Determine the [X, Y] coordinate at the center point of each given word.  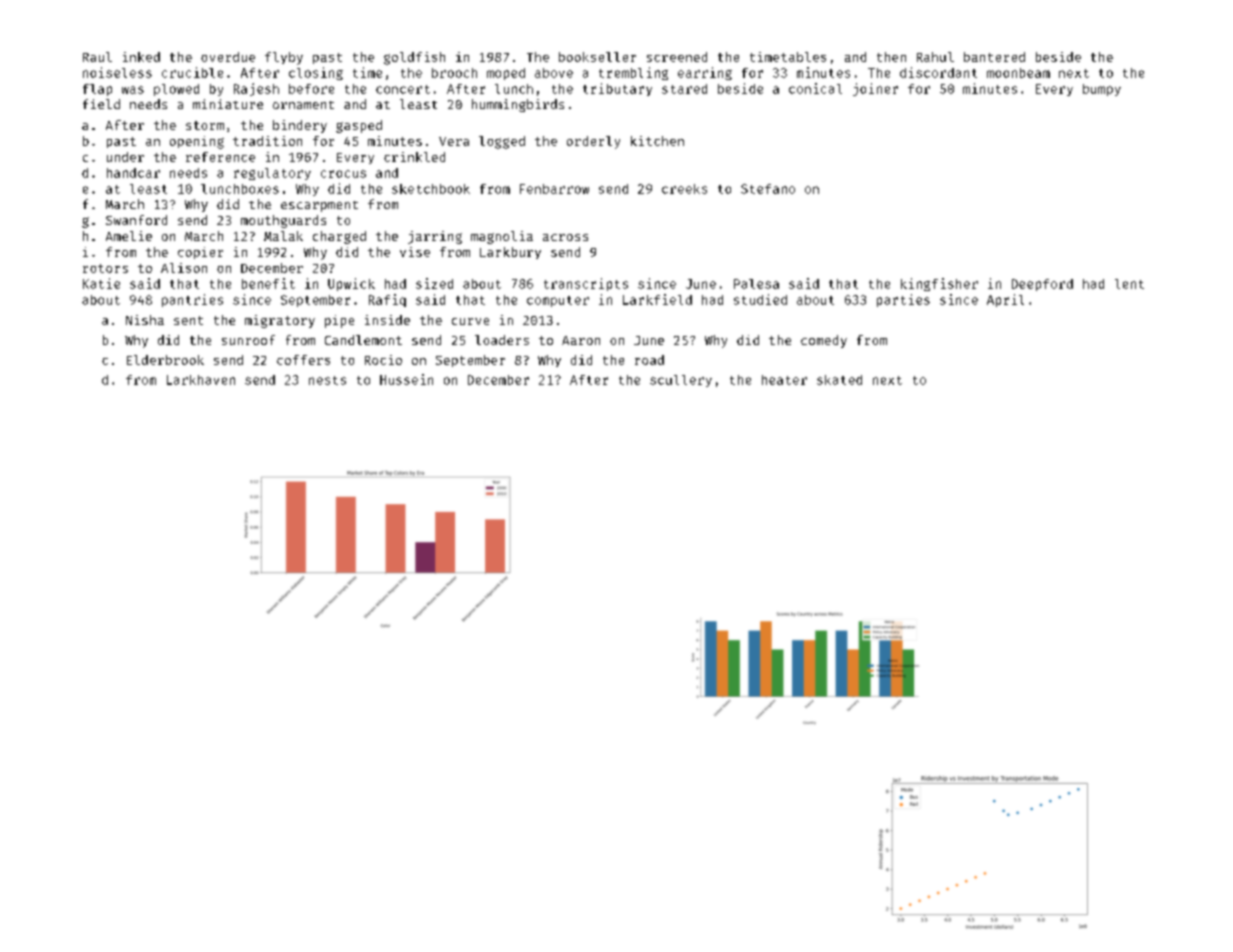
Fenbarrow [554, 189]
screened [677, 57]
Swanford [136, 220]
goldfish [414, 58]
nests [327, 380]
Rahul [935, 57]
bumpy [1102, 90]
